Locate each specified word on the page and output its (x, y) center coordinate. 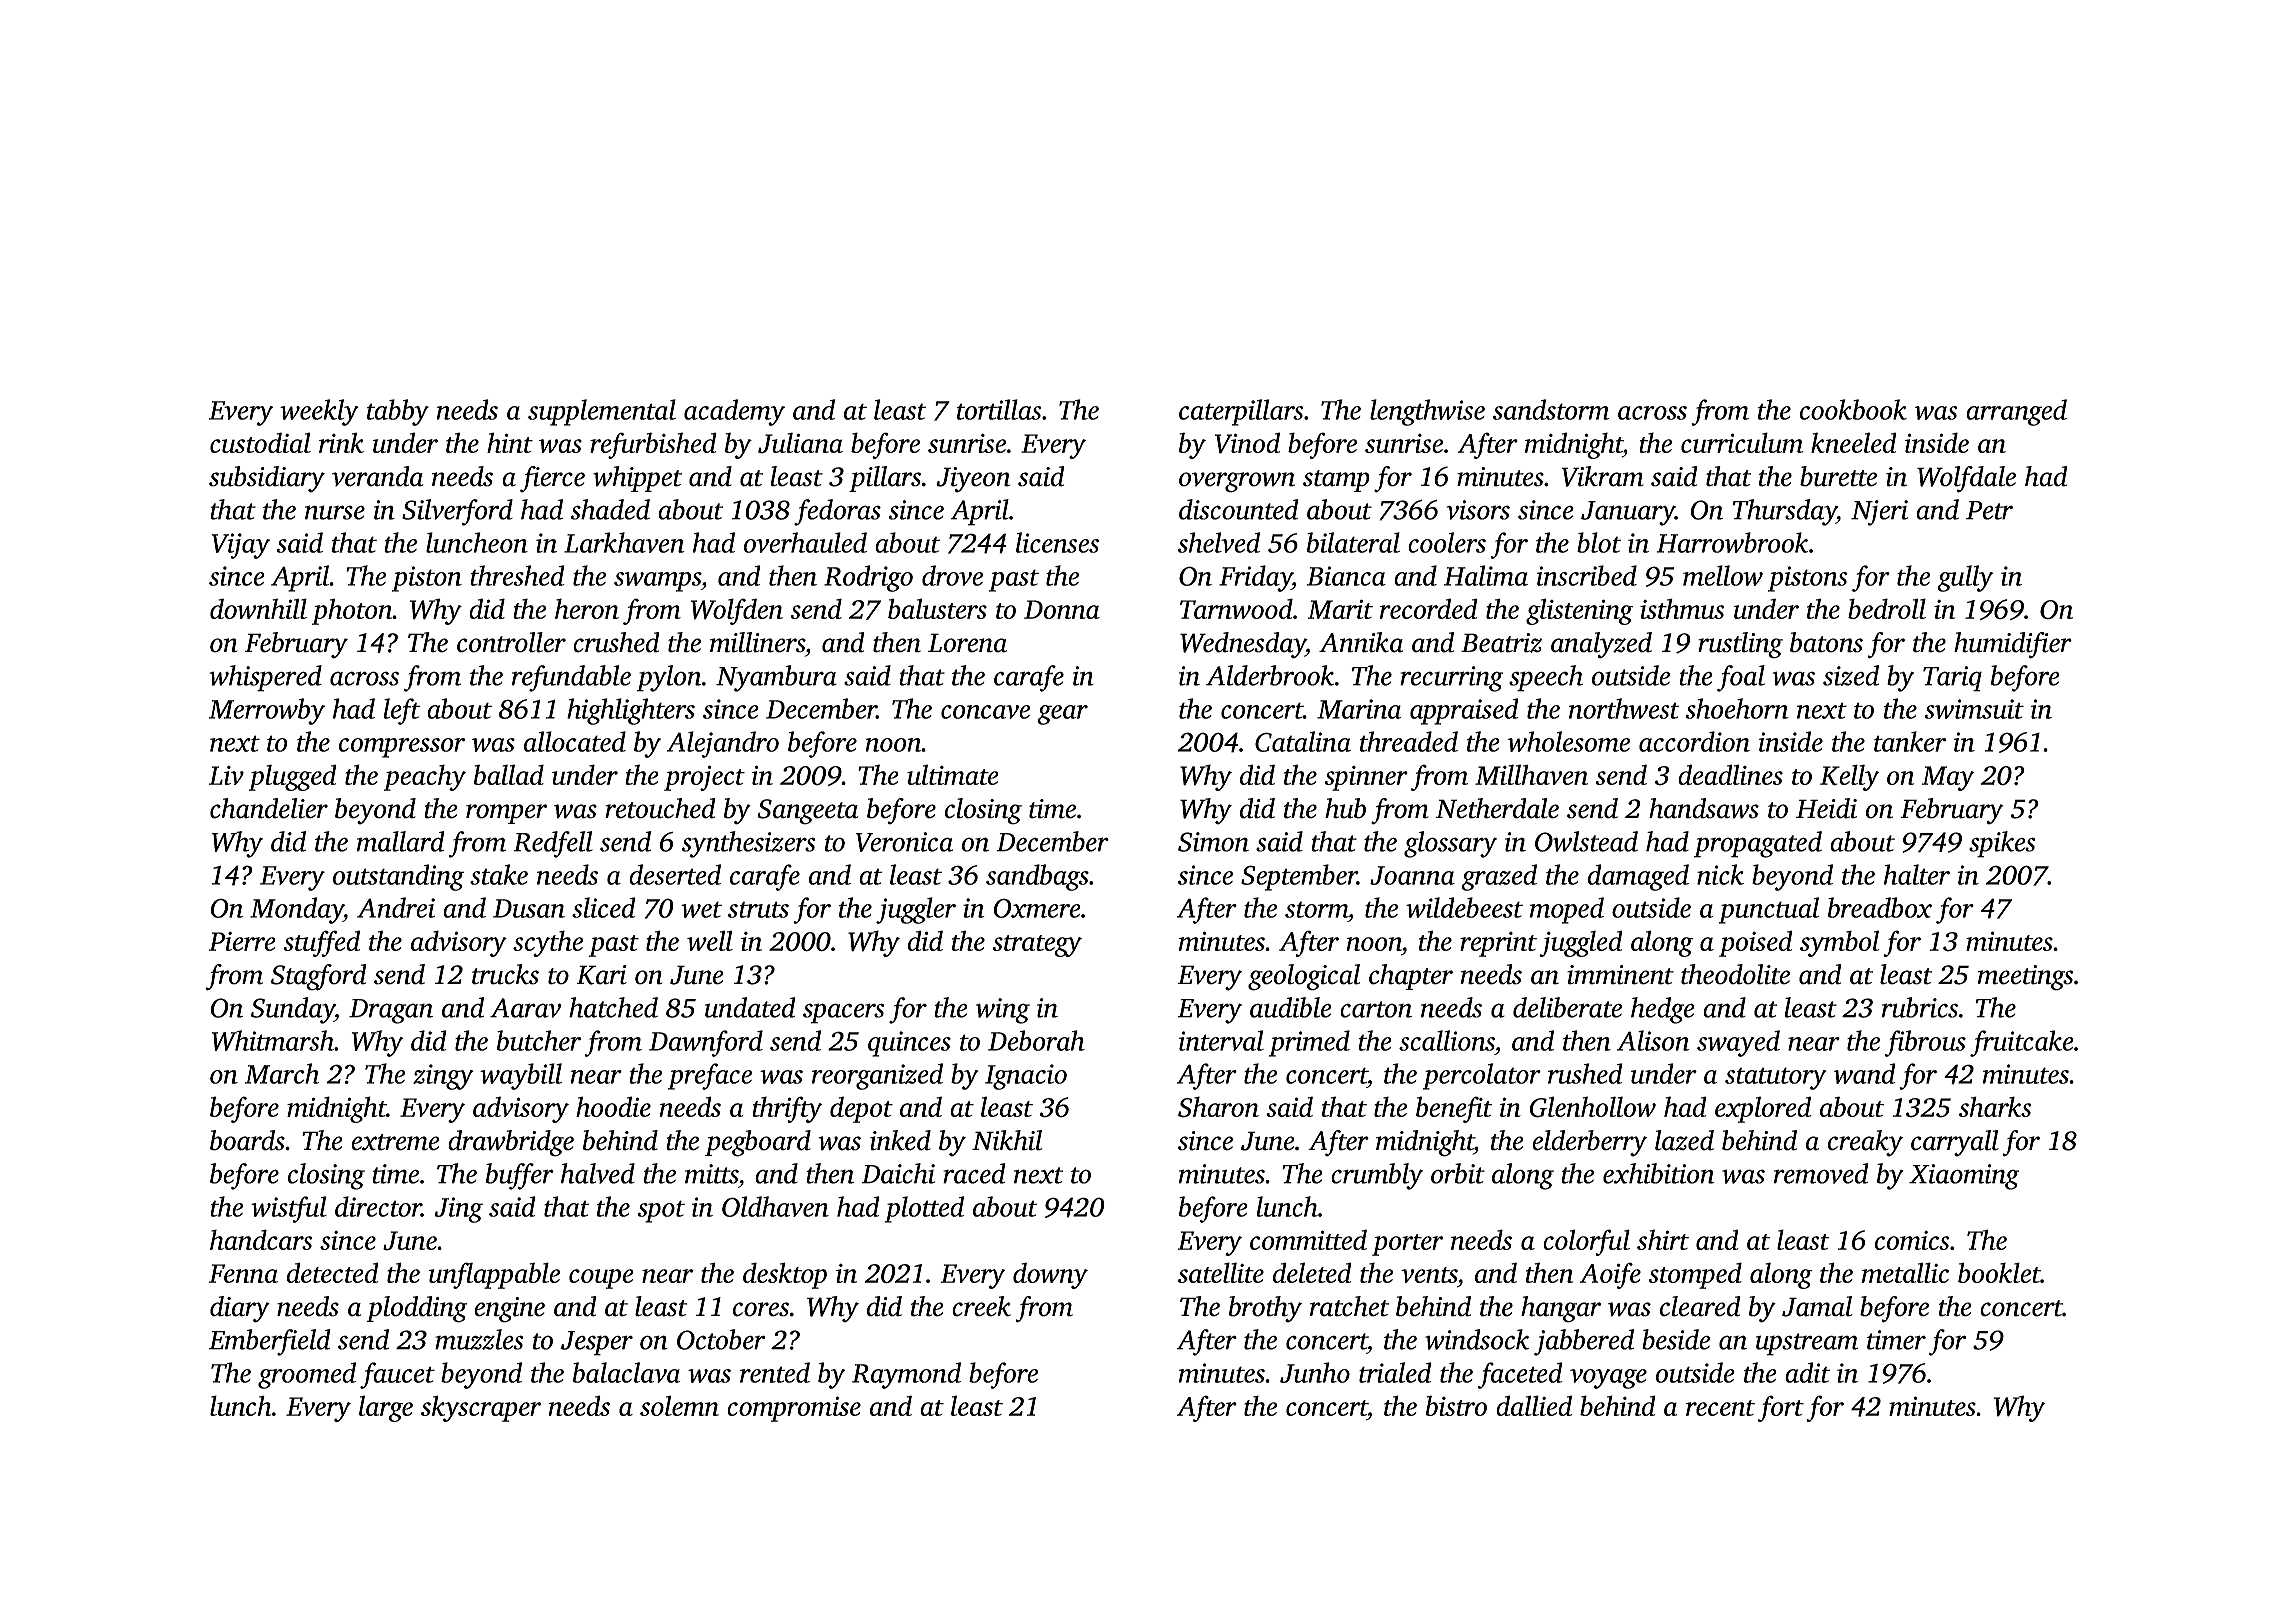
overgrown (1237, 482)
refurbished (653, 445)
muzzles (479, 1339)
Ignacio (1026, 1077)
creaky (1865, 1143)
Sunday (293, 1010)
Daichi (898, 1173)
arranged (2016, 412)
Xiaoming (1964, 1177)
